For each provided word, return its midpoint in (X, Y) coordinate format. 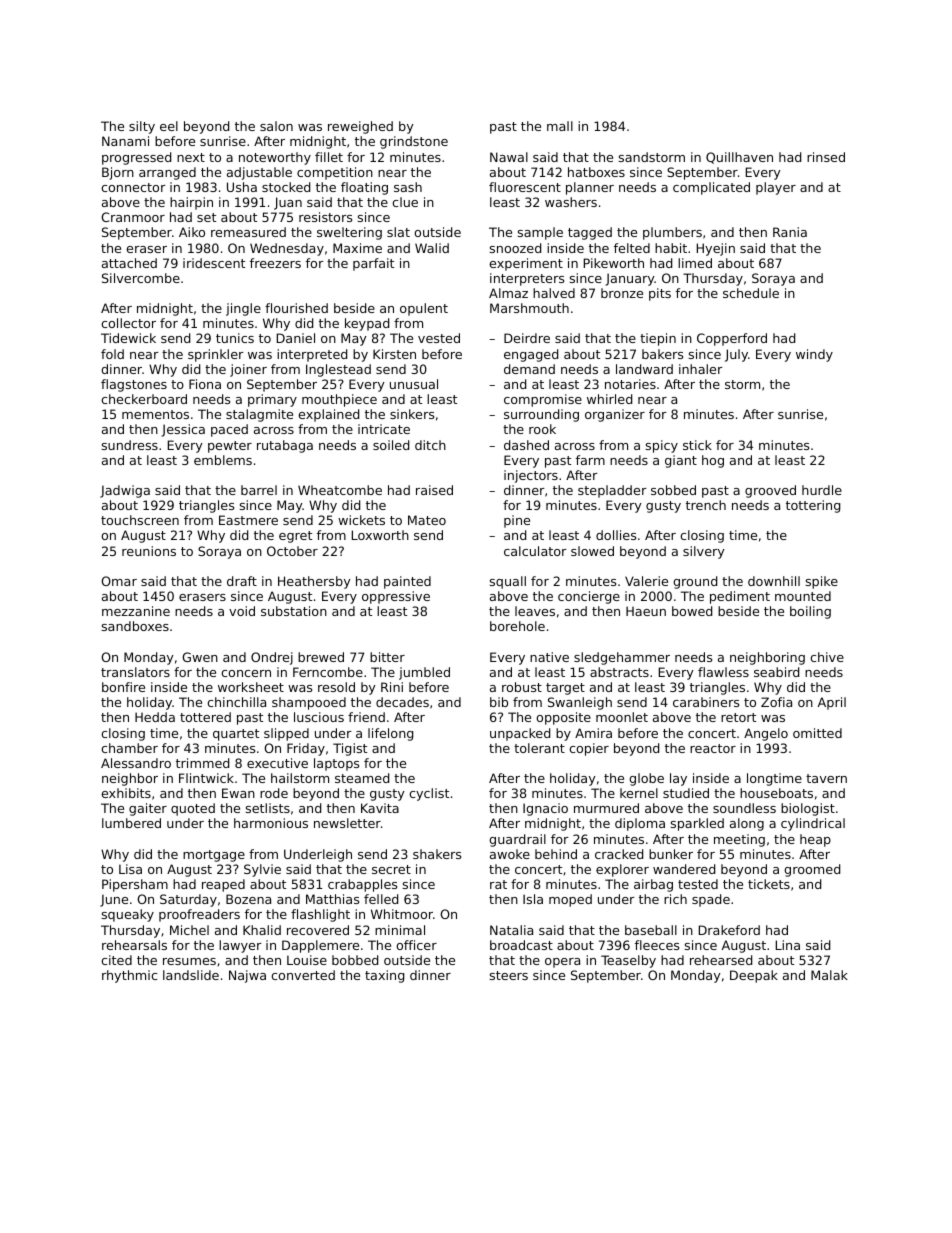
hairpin (191, 203)
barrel (259, 490)
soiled (391, 445)
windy (814, 355)
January (630, 279)
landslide (191, 975)
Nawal (509, 157)
